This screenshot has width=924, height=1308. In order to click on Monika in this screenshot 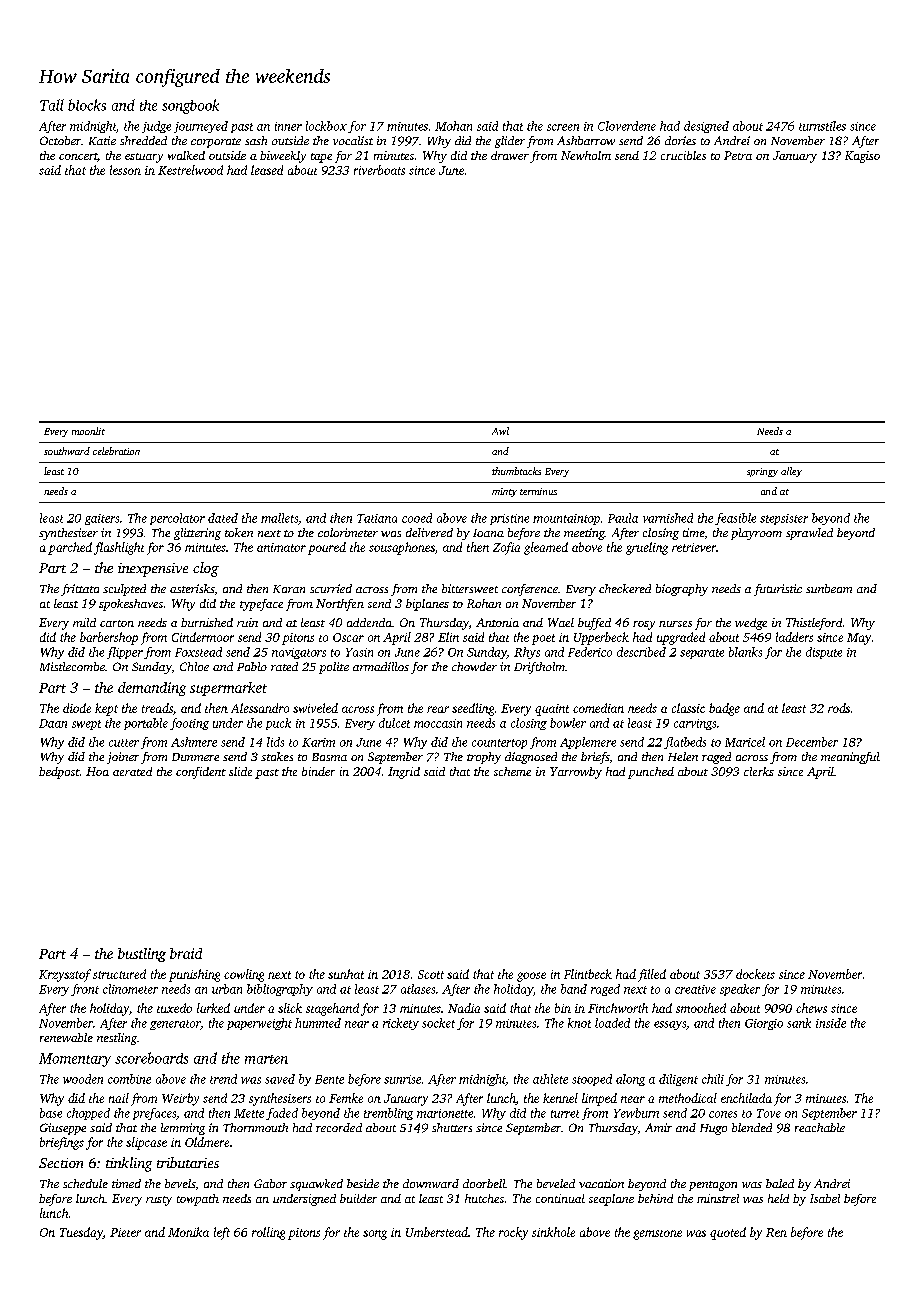, I will do `click(188, 1232)`.
